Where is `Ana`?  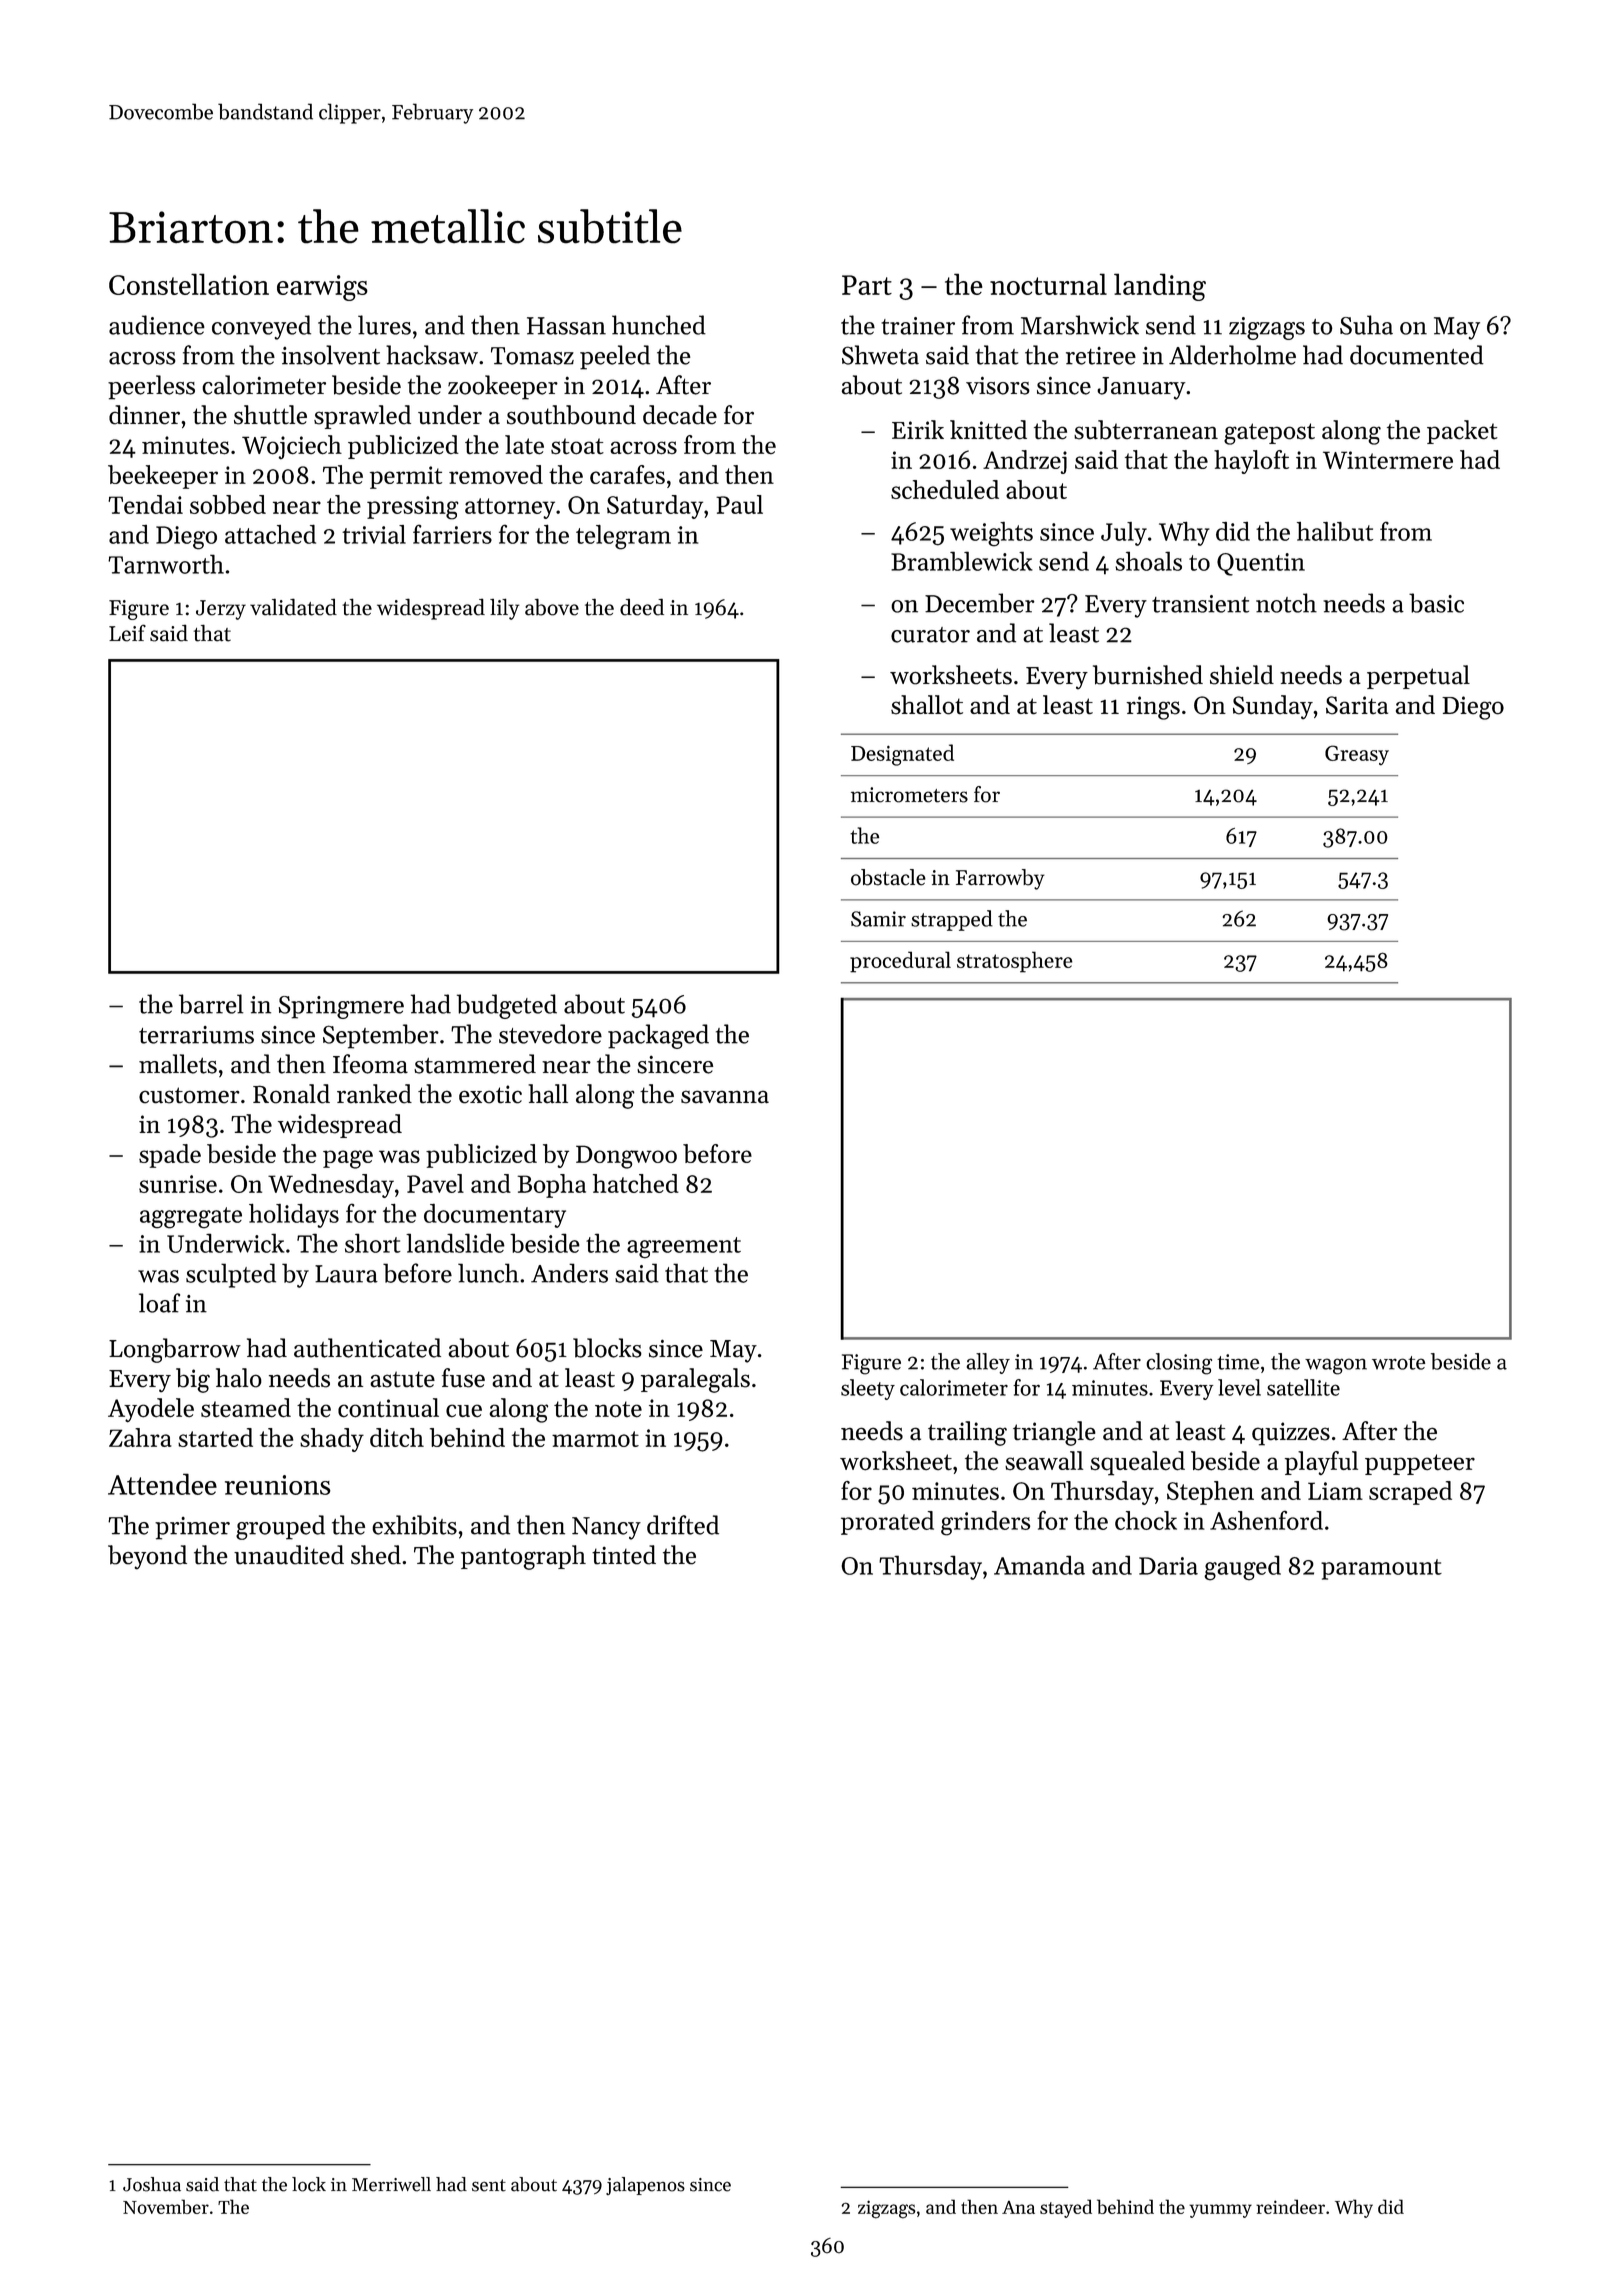 Ana is located at coordinates (1018, 2207).
